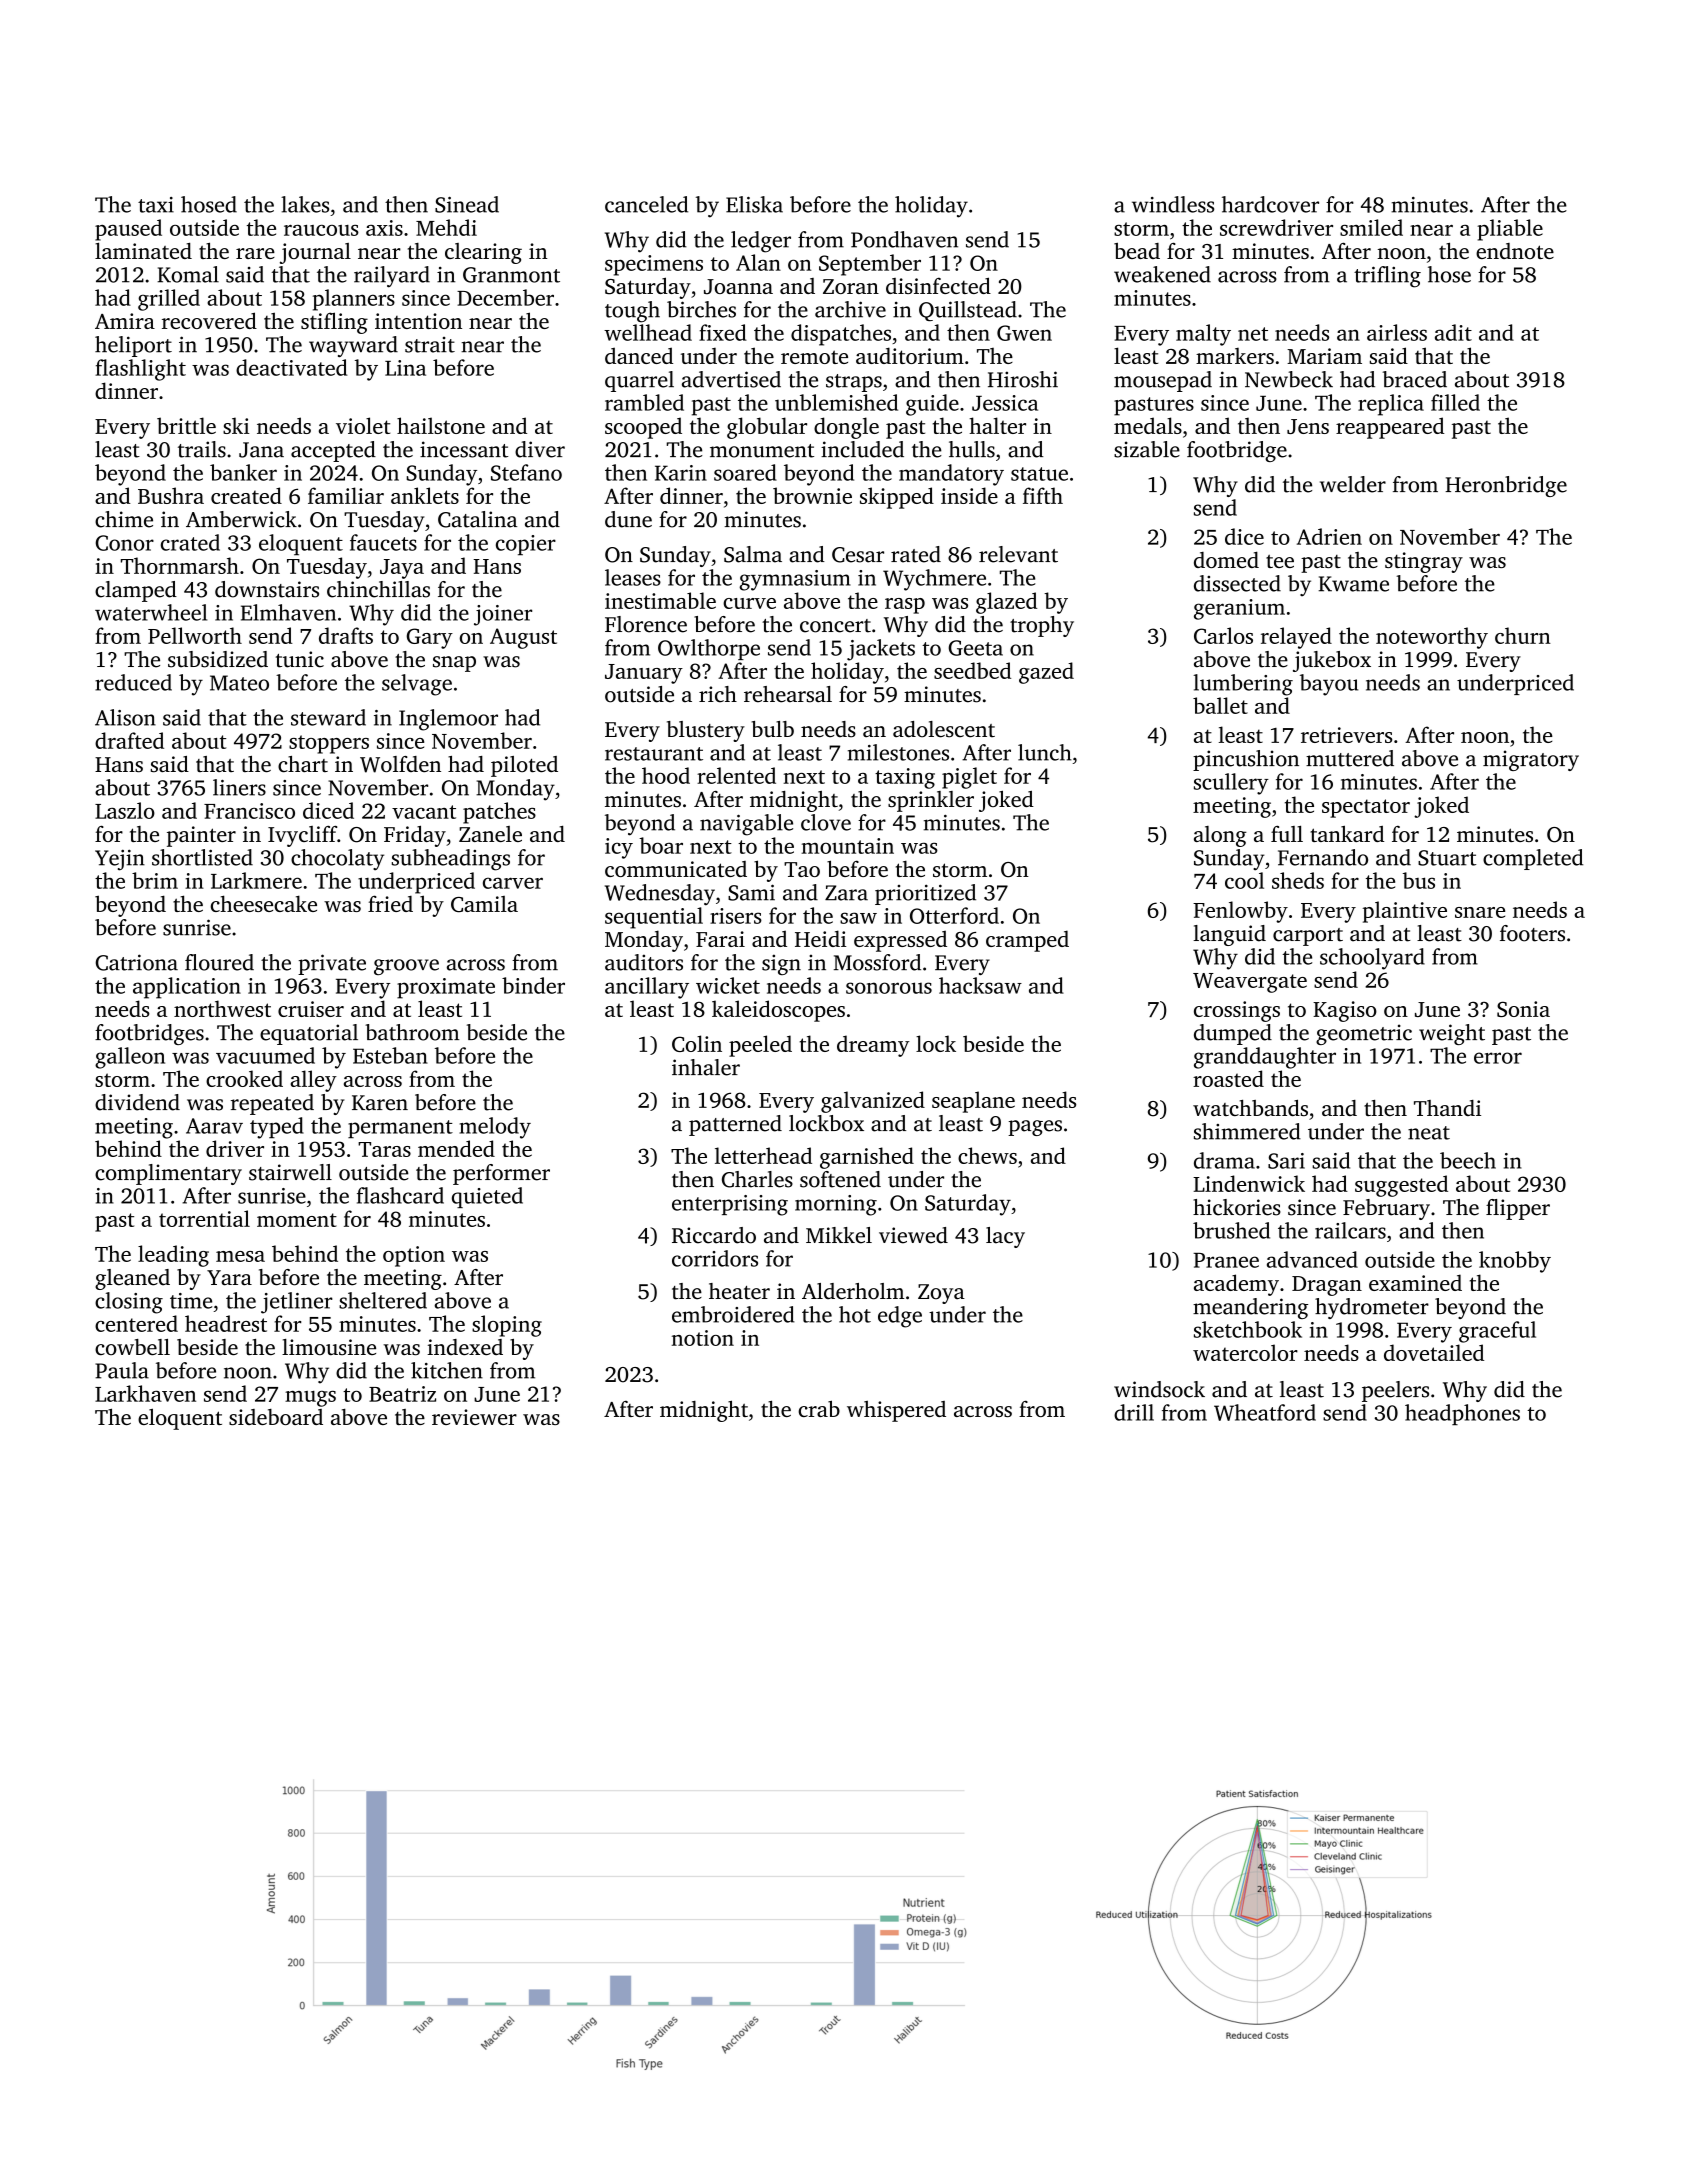 Image resolution: width=1683 pixels, height=2178 pixels. Describe the element at coordinates (1453, 332) in the screenshot. I see `adit` at that location.
